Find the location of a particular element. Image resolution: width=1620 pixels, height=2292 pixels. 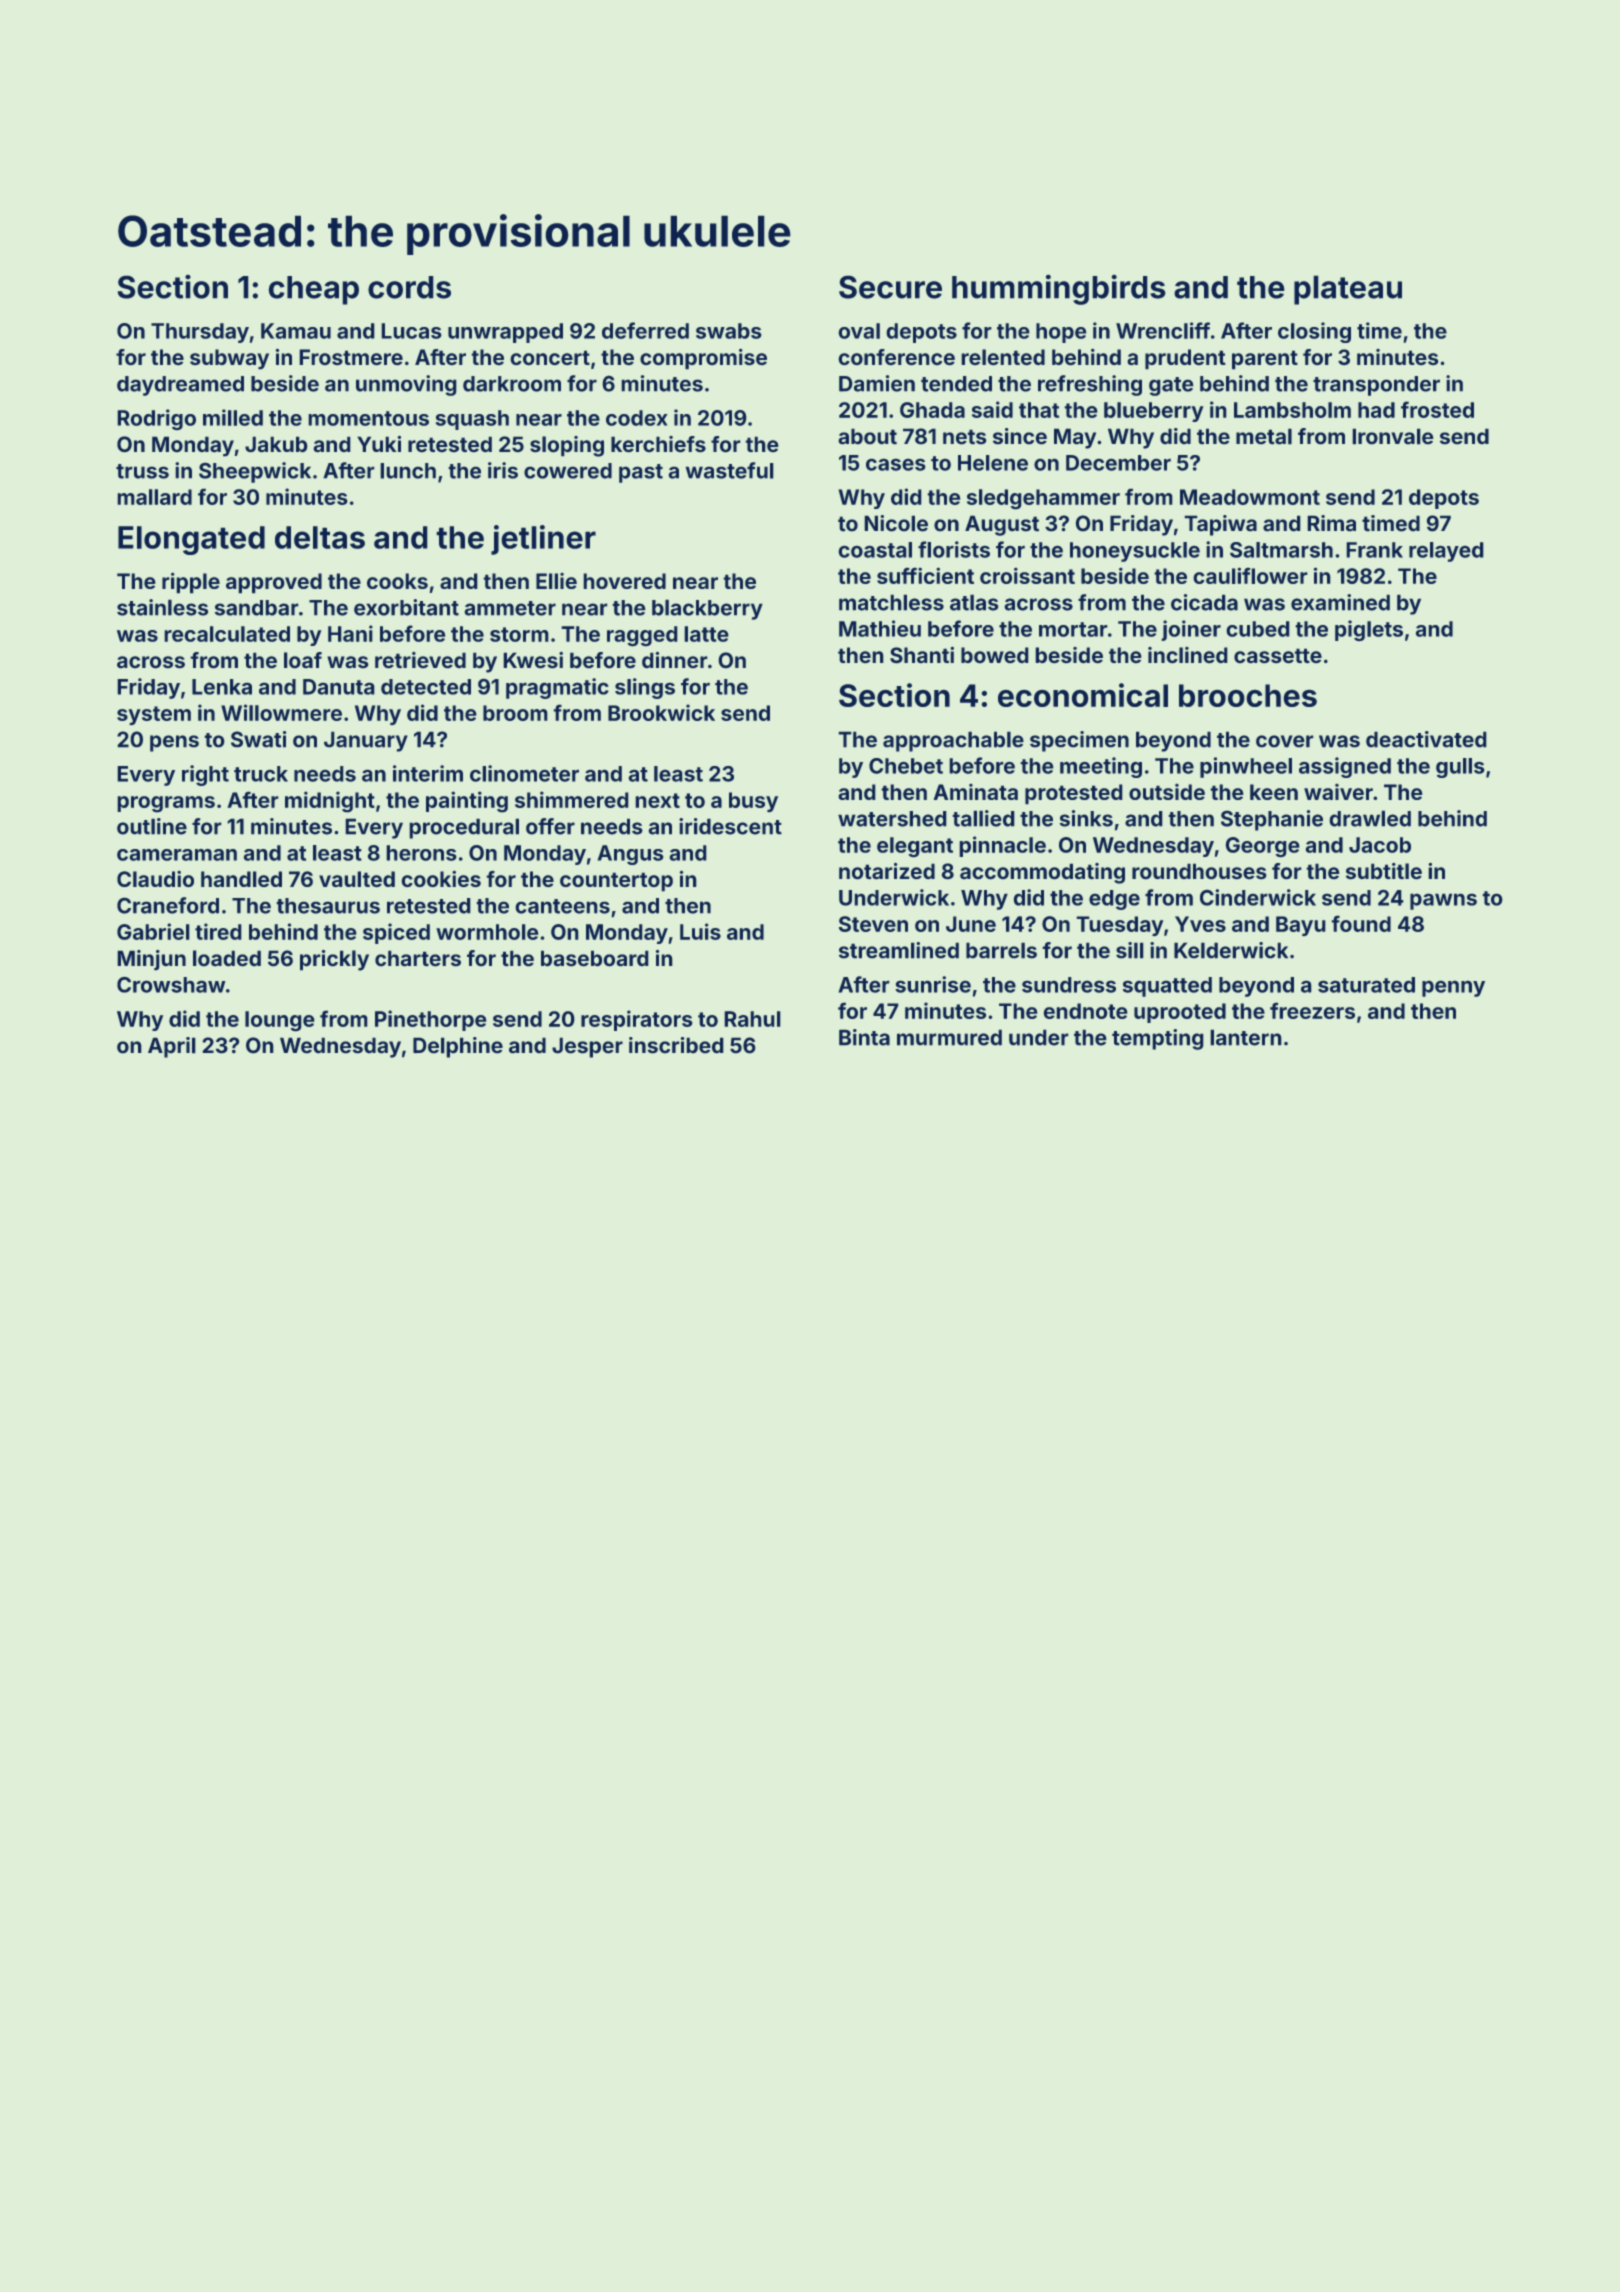

daydreamed is located at coordinates (180, 386).
